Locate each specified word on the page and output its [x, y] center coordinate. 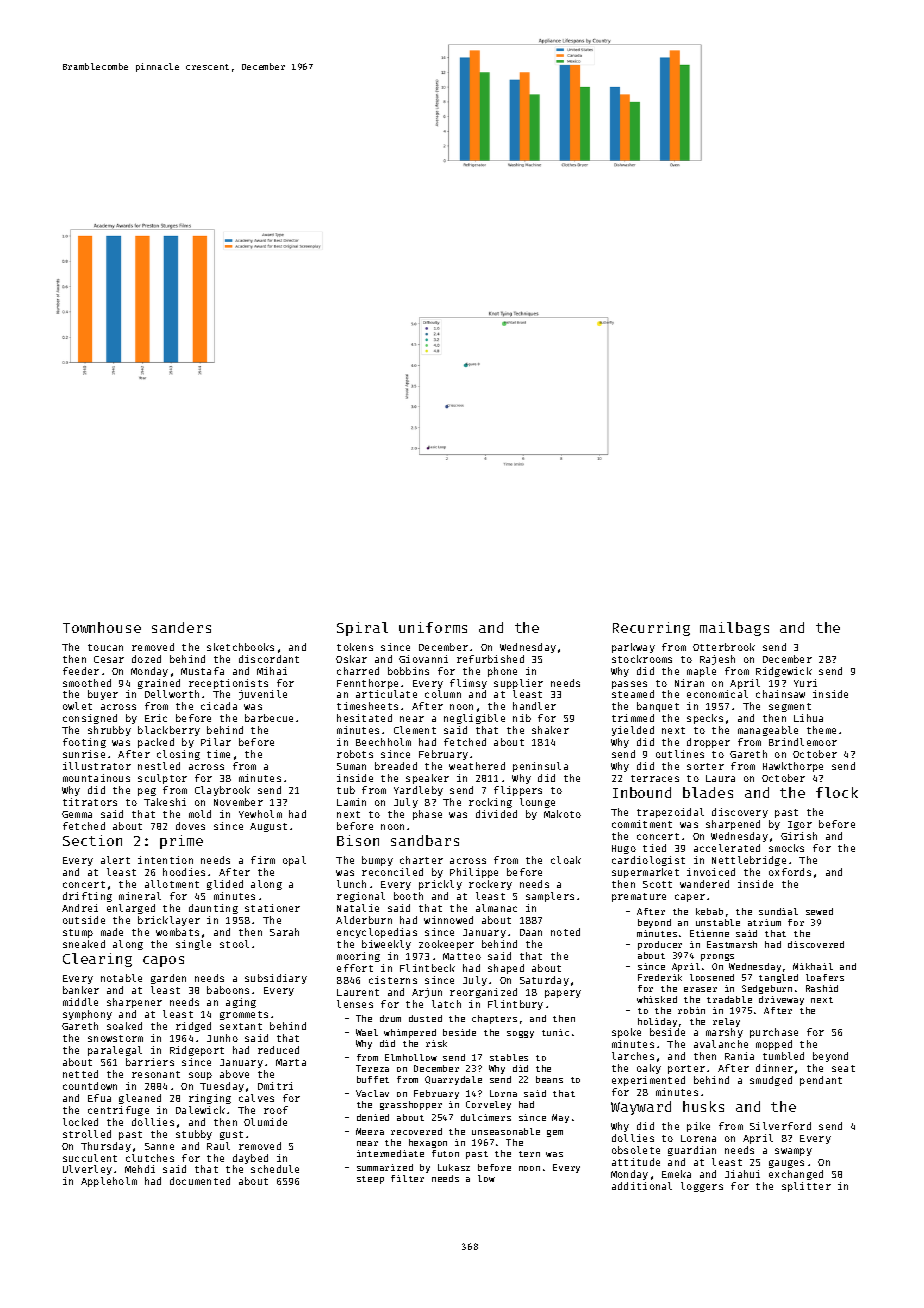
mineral [140, 896]
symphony [87, 1015]
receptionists [228, 684]
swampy [793, 1152]
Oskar [351, 659]
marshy [724, 1033]
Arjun [427, 993]
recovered [416, 1131]
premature [639, 897]
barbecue [269, 718]
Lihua [808, 718]
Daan [531, 932]
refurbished [490, 659]
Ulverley [87, 1170]
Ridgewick [784, 672]
